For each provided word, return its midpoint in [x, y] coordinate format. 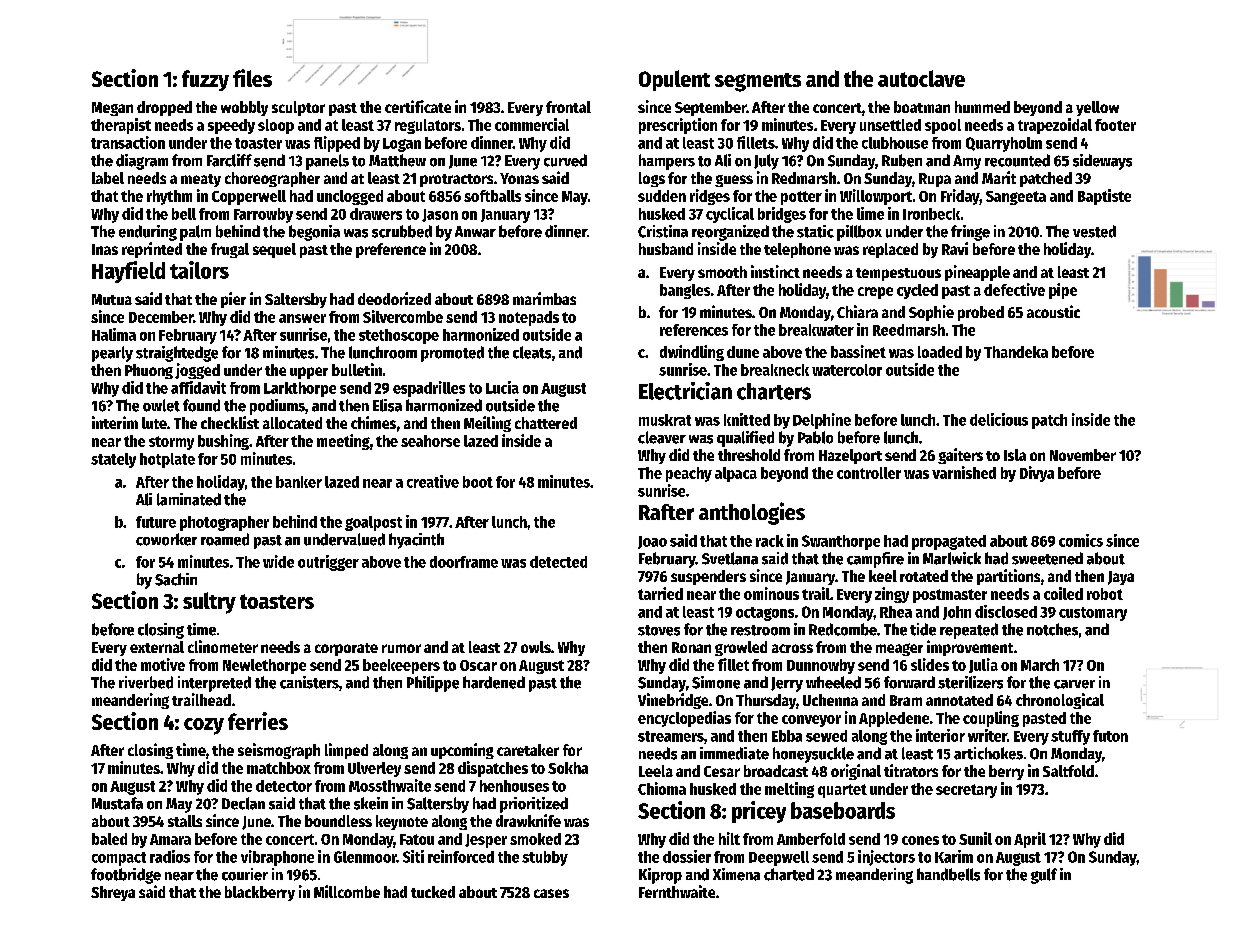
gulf [1044, 876]
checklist [230, 422]
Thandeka [1016, 352]
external [157, 647]
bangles [685, 291]
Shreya [113, 893]
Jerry [787, 684]
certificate [418, 106]
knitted [747, 419]
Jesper [486, 841]
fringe [970, 233]
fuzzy [205, 80]
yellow [1097, 108]
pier [233, 300]
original [856, 772]
